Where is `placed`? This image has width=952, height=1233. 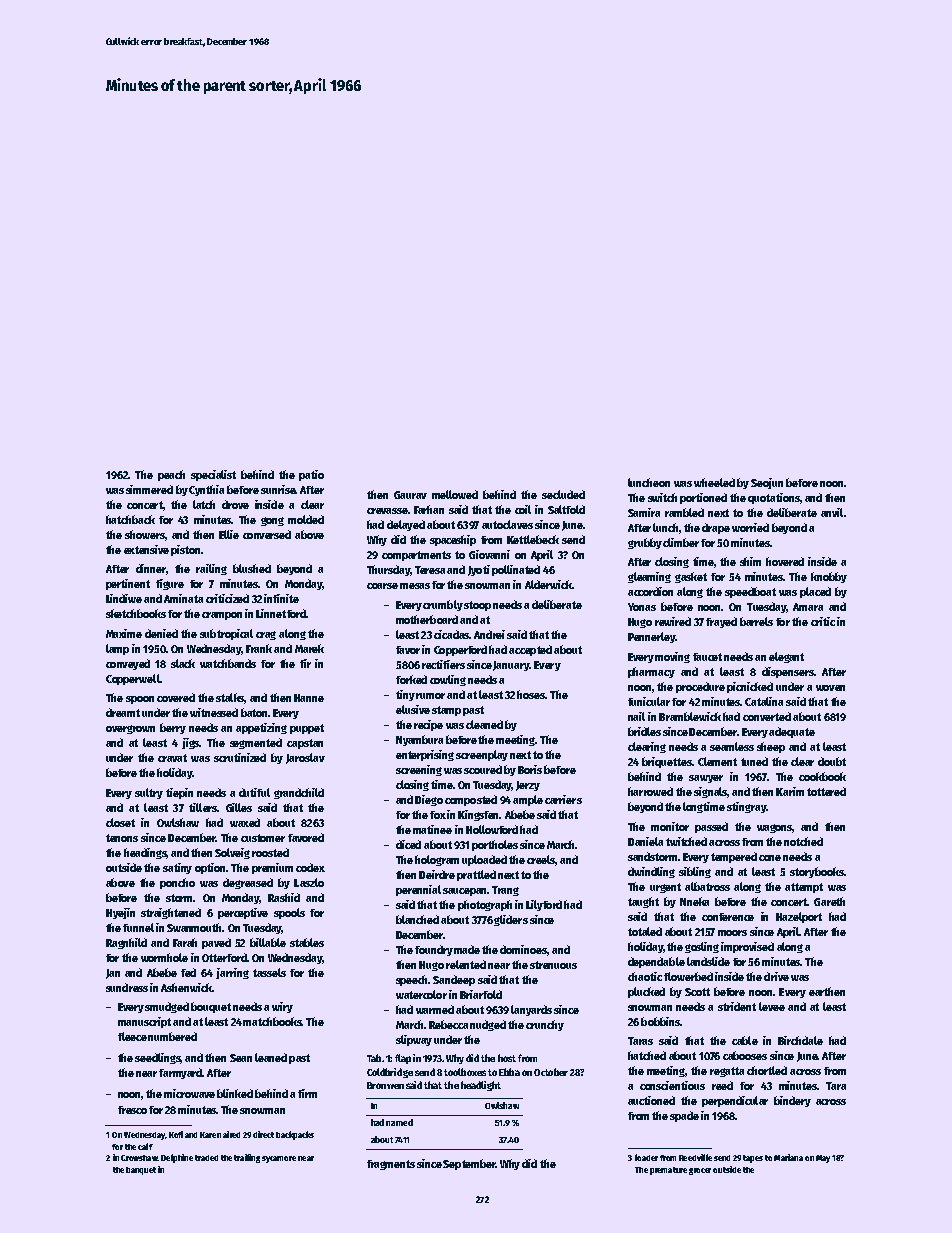
placed is located at coordinates (815, 592).
